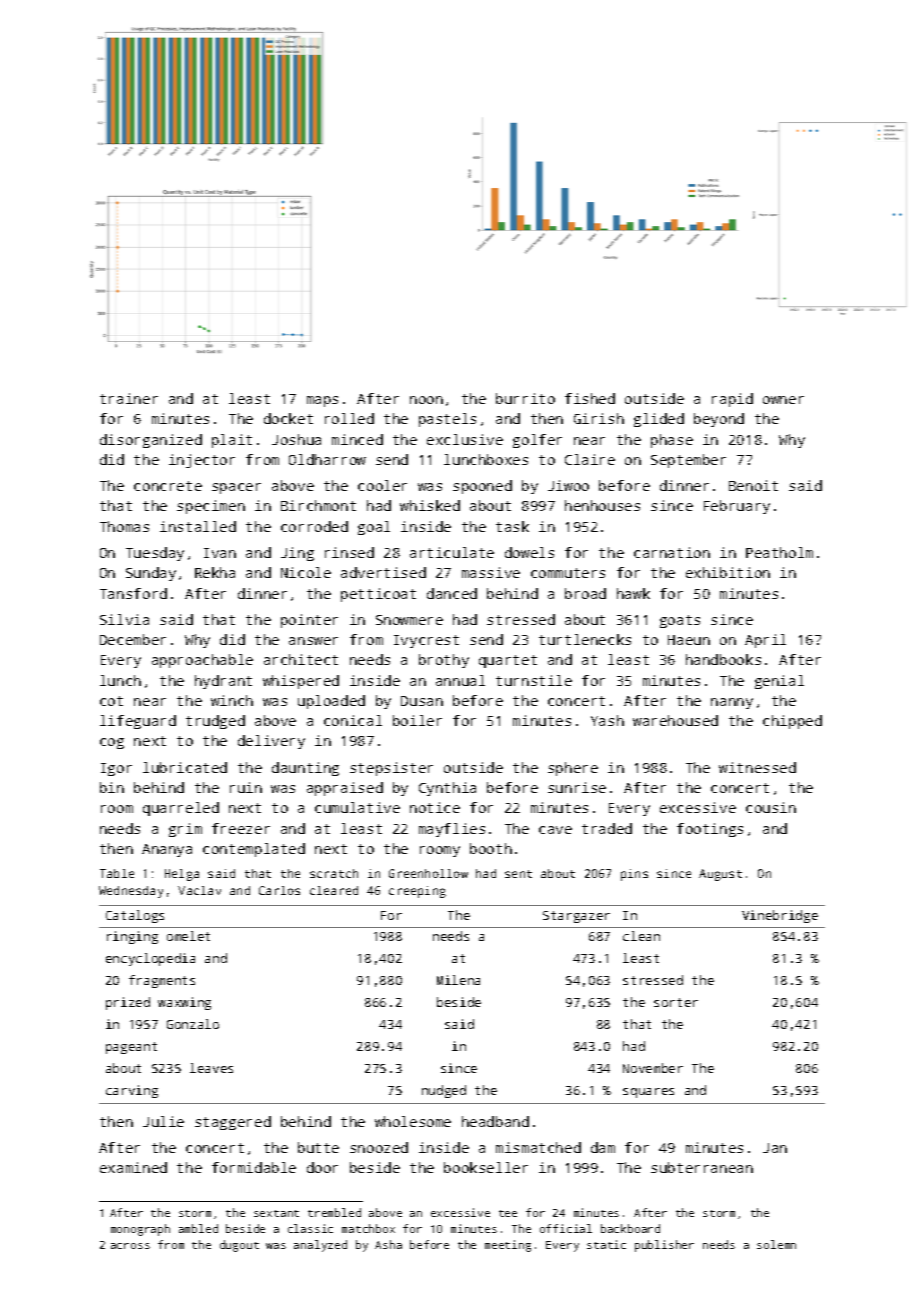 Image resolution: width=924 pixels, height=1308 pixels. What do you see at coordinates (710, 830) in the image?
I see `footings` at bounding box center [710, 830].
